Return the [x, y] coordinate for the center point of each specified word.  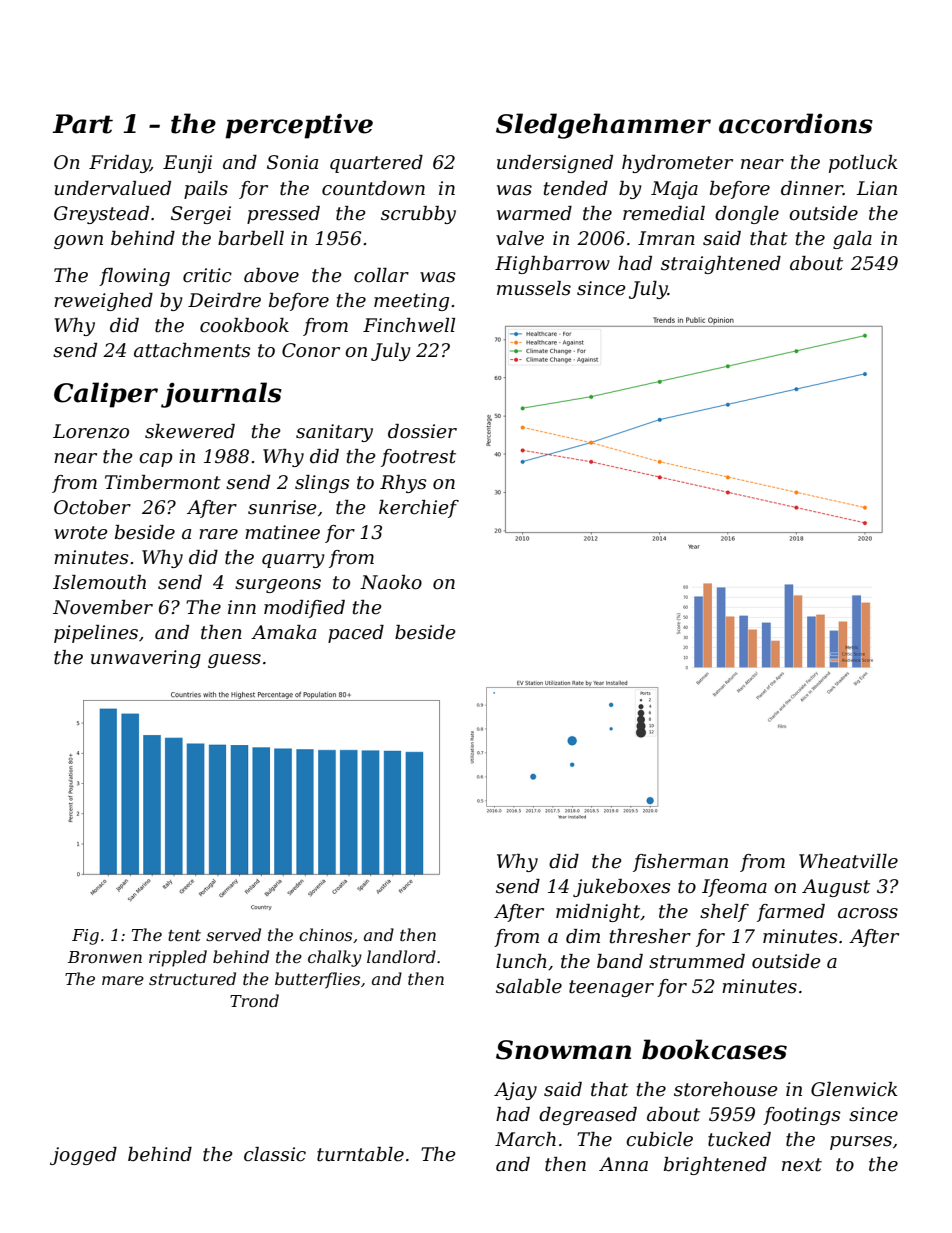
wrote [81, 533]
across [868, 913]
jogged [83, 1156]
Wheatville [848, 861]
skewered [190, 431]
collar [381, 275]
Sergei [201, 215]
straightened [721, 265]
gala [852, 240]
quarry [293, 561]
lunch [521, 961]
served [233, 934]
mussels [534, 288]
